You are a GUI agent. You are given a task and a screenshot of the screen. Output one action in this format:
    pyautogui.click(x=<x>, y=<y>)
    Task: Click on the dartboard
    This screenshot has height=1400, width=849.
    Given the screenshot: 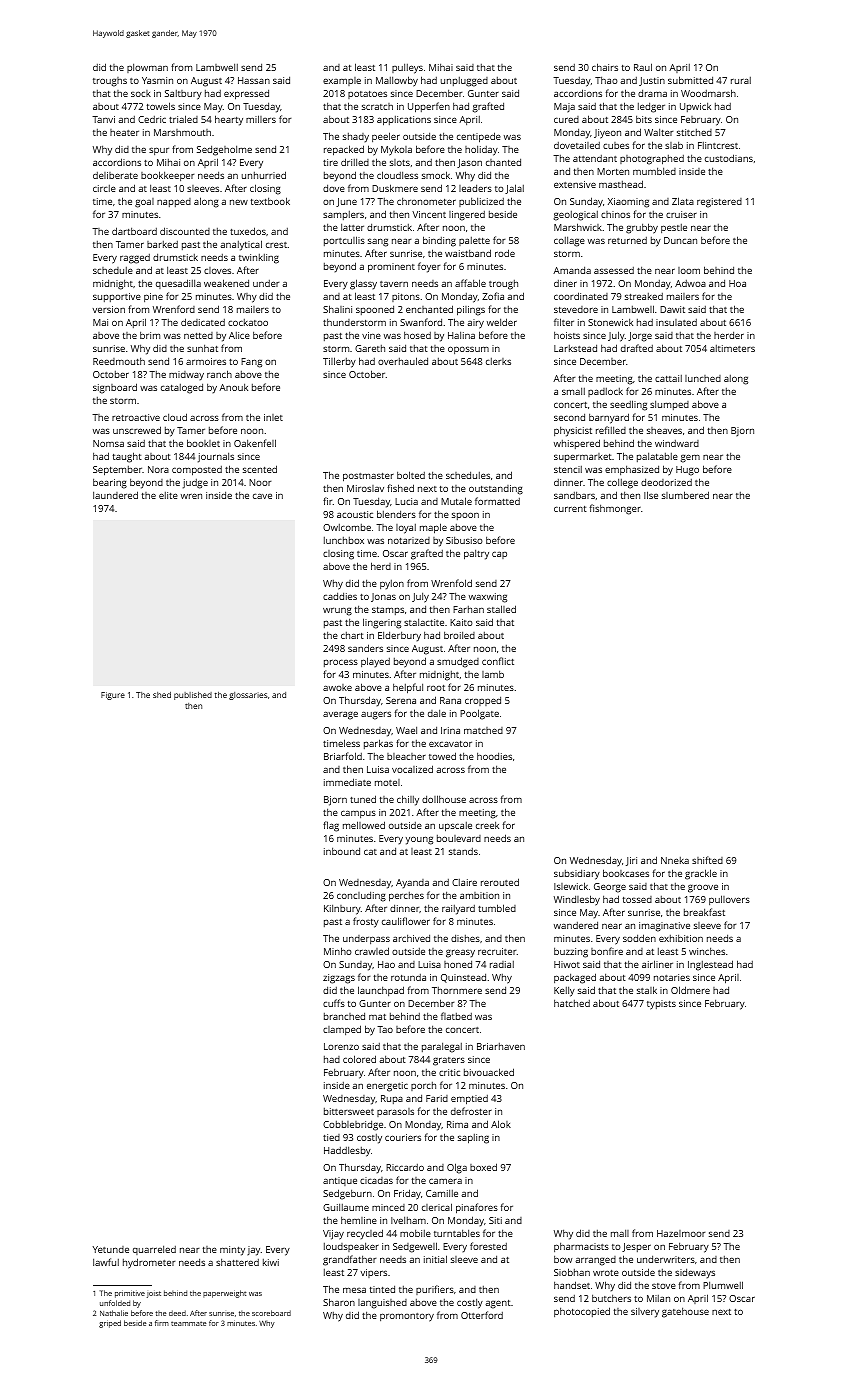 What is the action you would take?
    pyautogui.click(x=134, y=231)
